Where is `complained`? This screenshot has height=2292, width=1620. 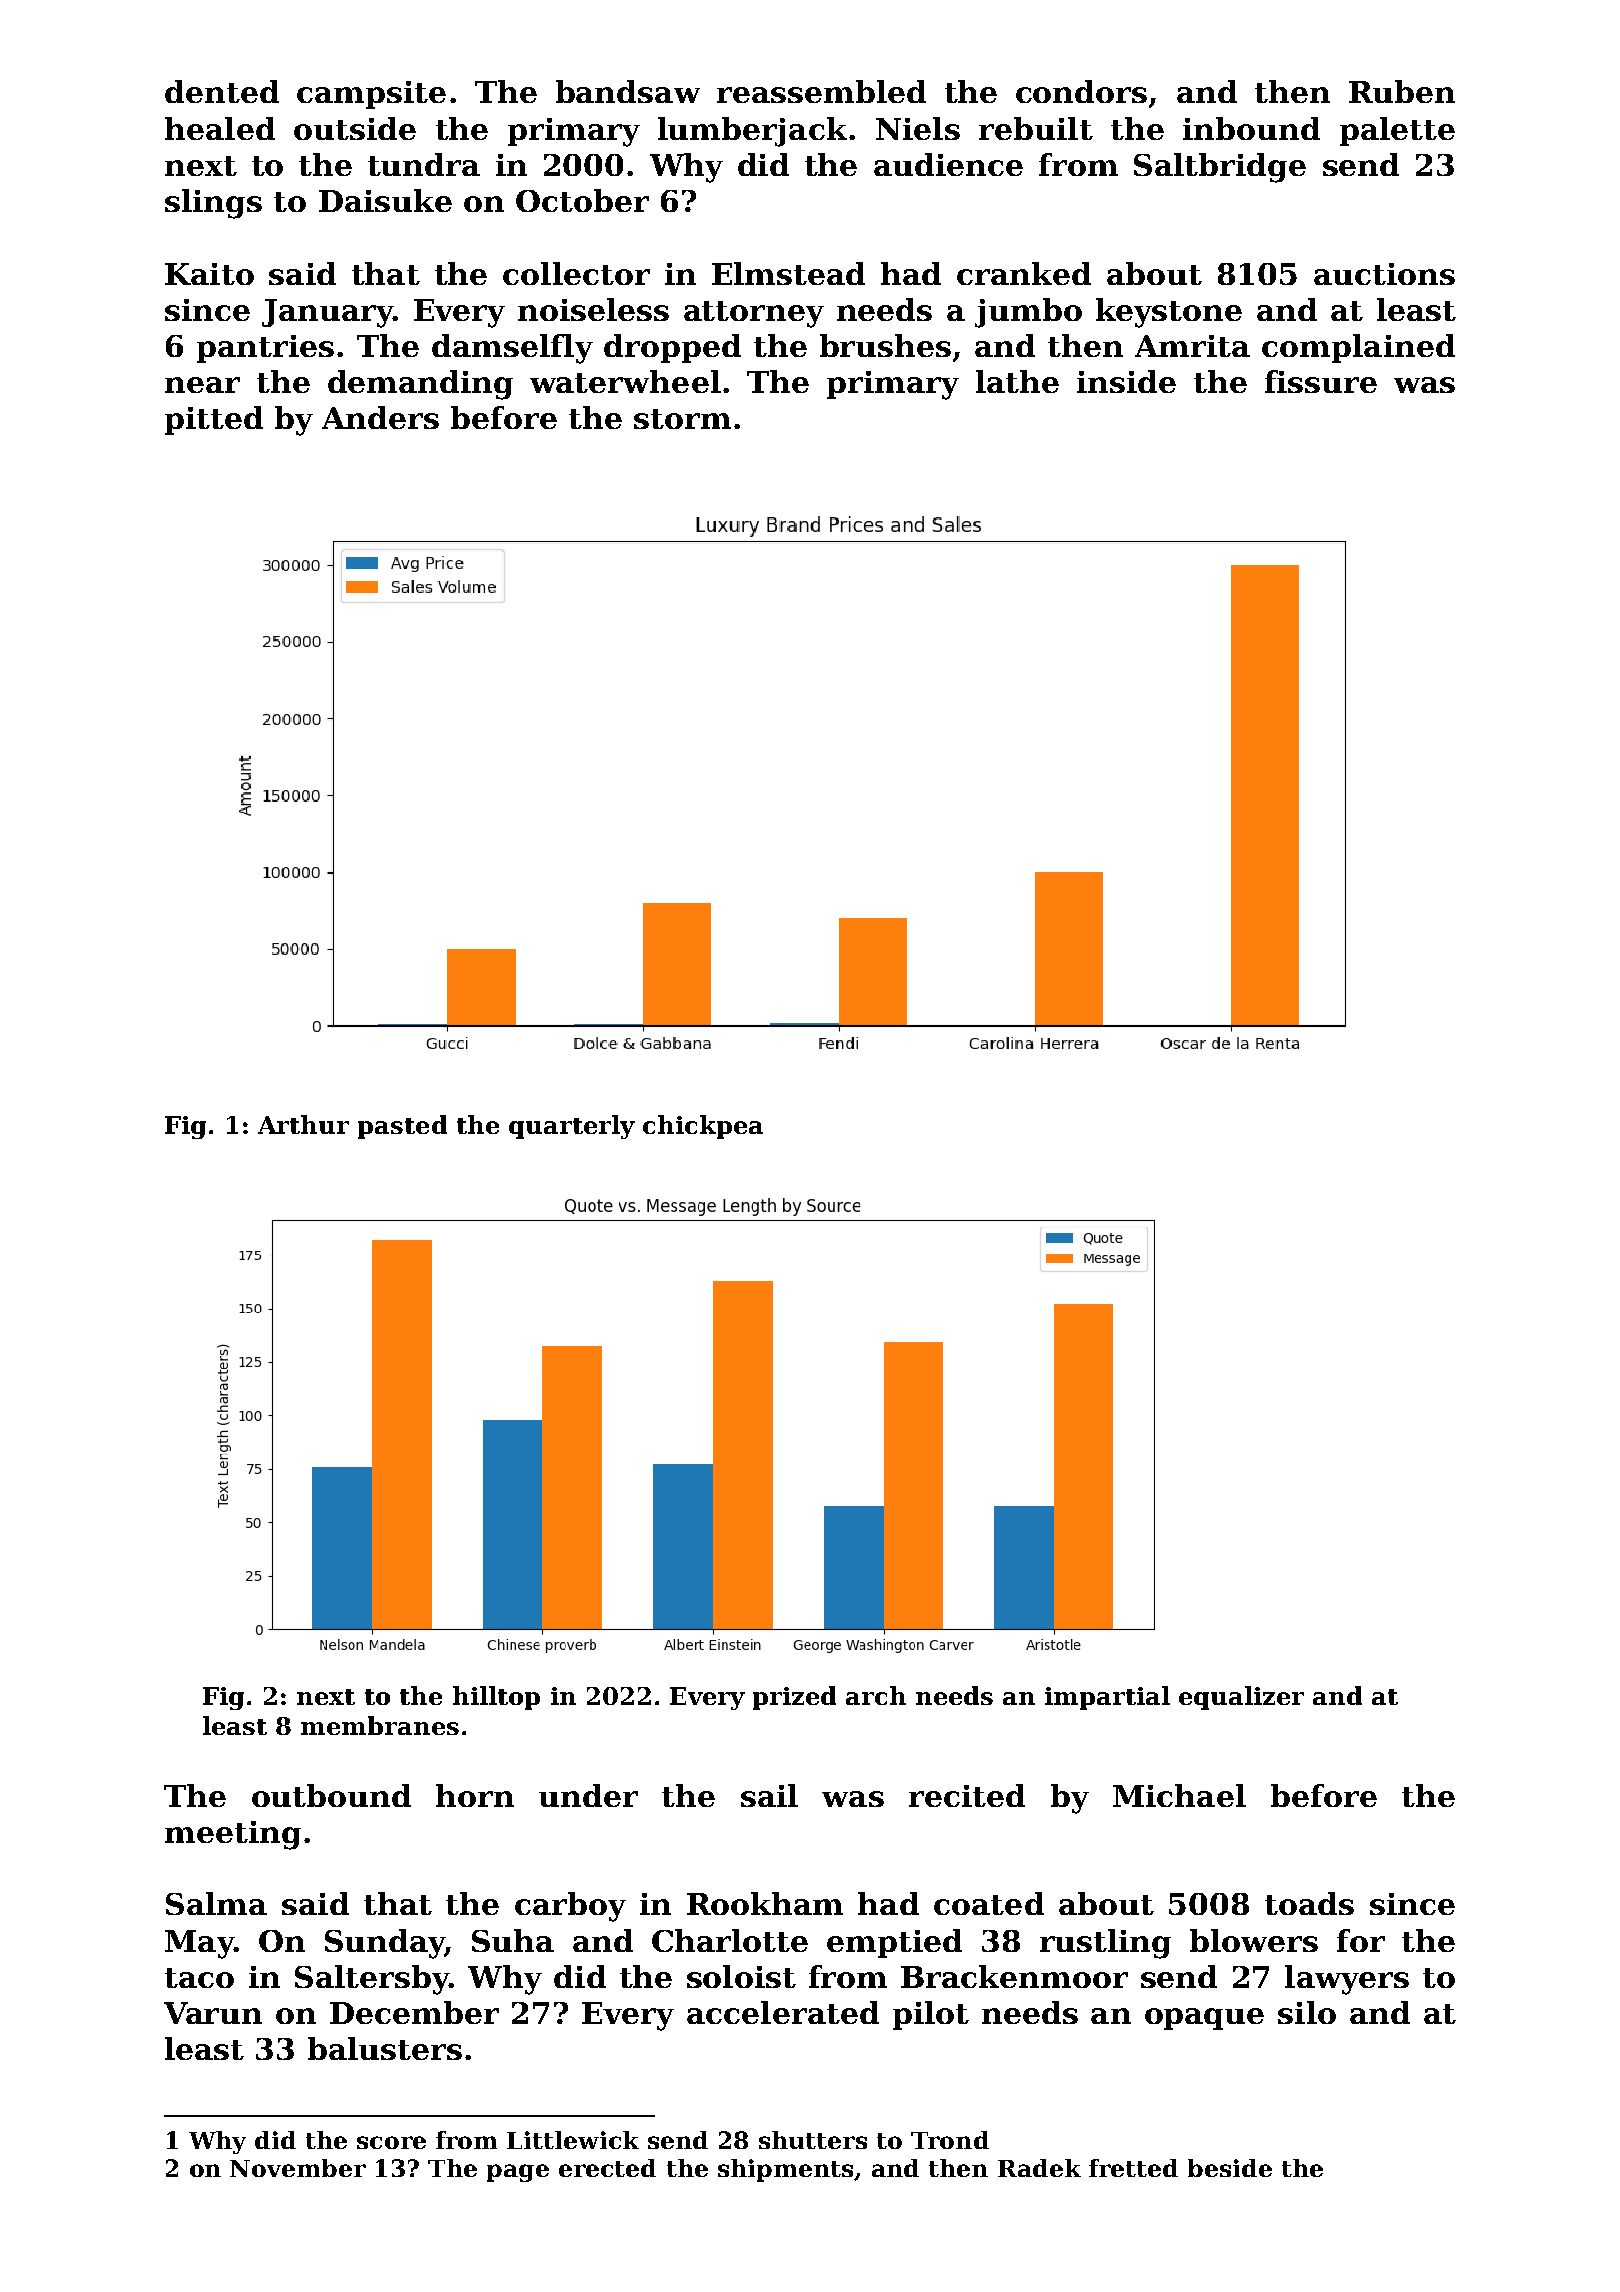
complained is located at coordinates (1358, 348).
